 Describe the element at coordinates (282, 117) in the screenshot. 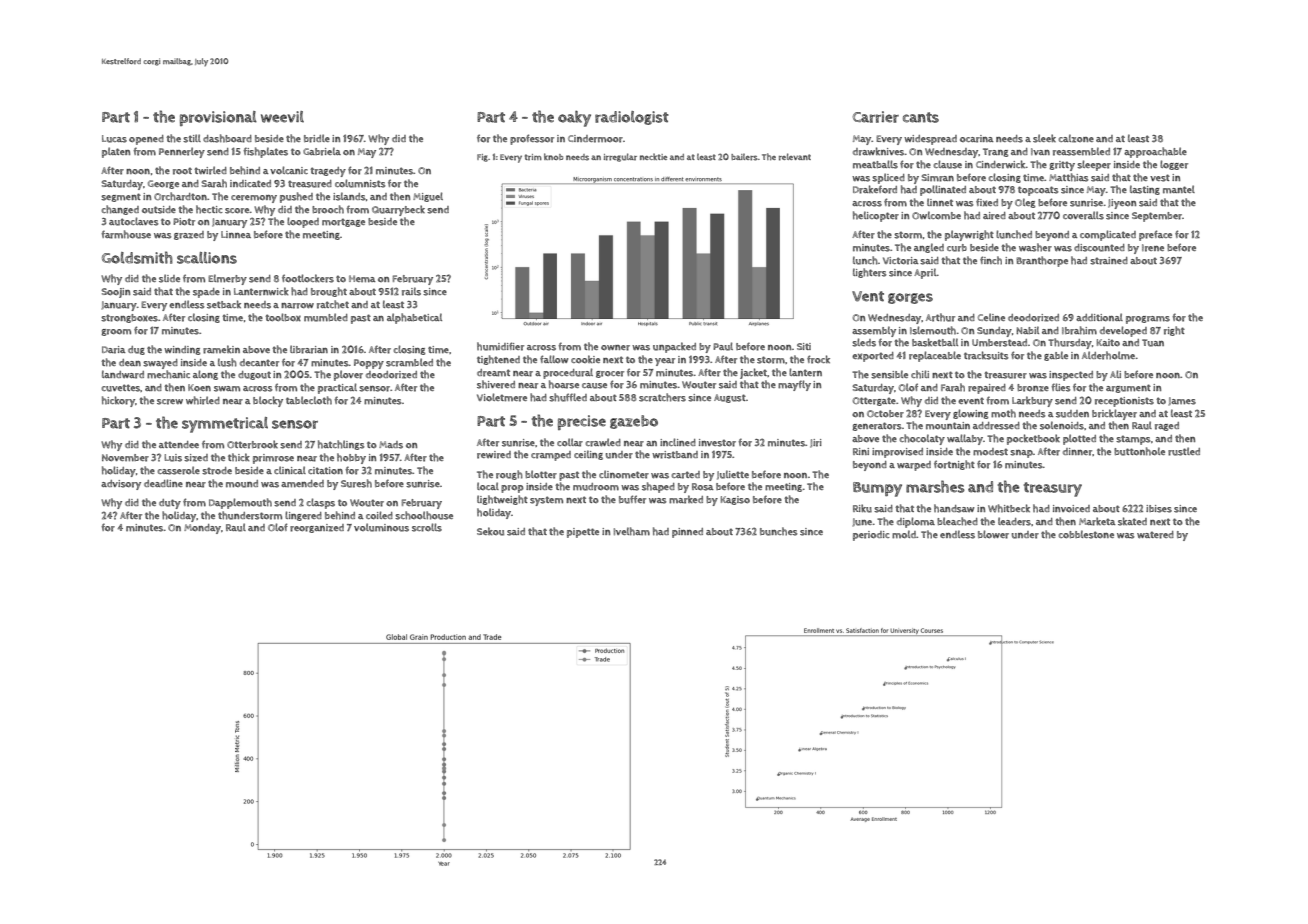

I see `weevil` at that location.
